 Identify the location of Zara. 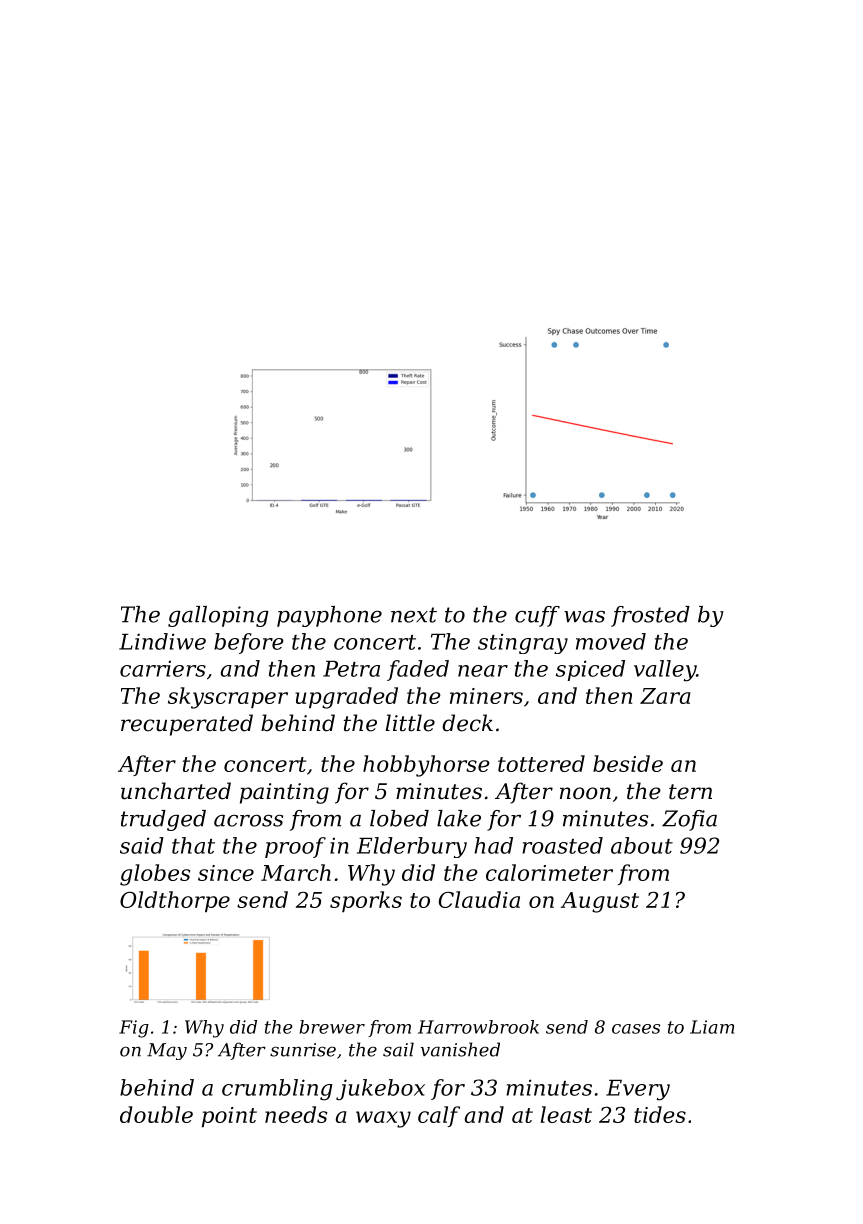
(665, 696).
